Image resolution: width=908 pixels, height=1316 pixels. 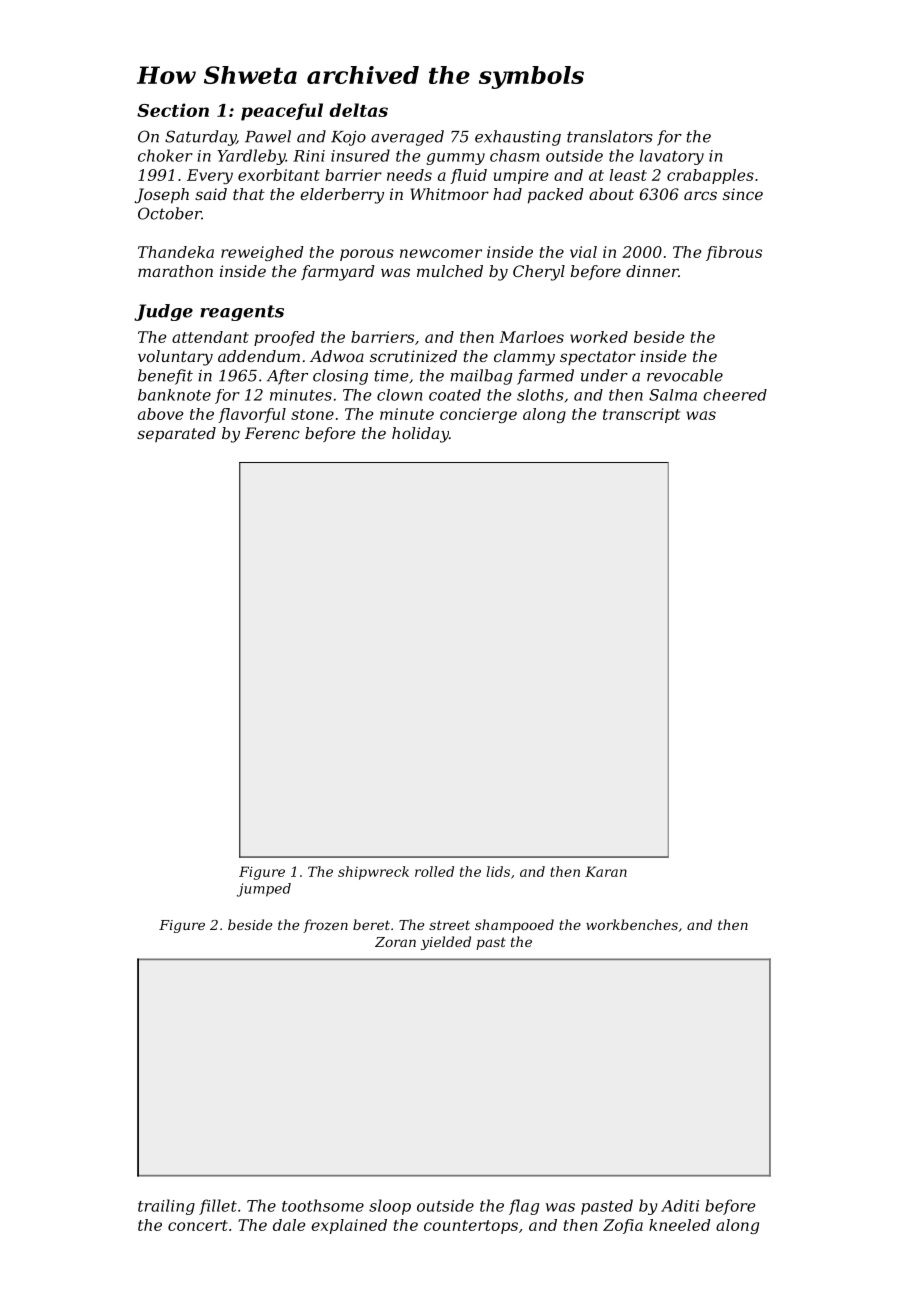 What do you see at coordinates (498, 871) in the document?
I see `lids` at bounding box center [498, 871].
